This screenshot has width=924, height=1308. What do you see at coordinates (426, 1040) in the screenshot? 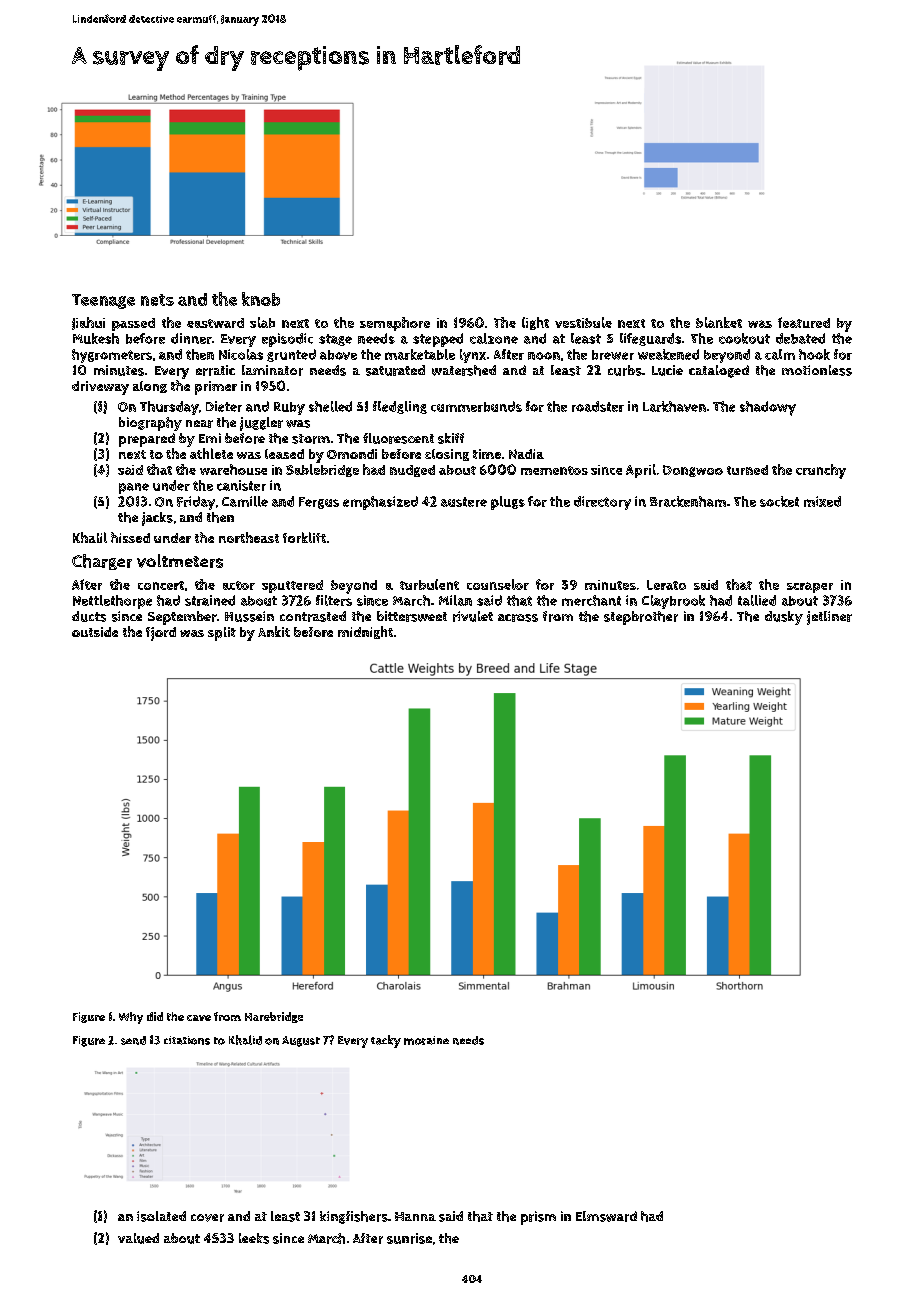
I see `moraine` at bounding box center [426, 1040].
